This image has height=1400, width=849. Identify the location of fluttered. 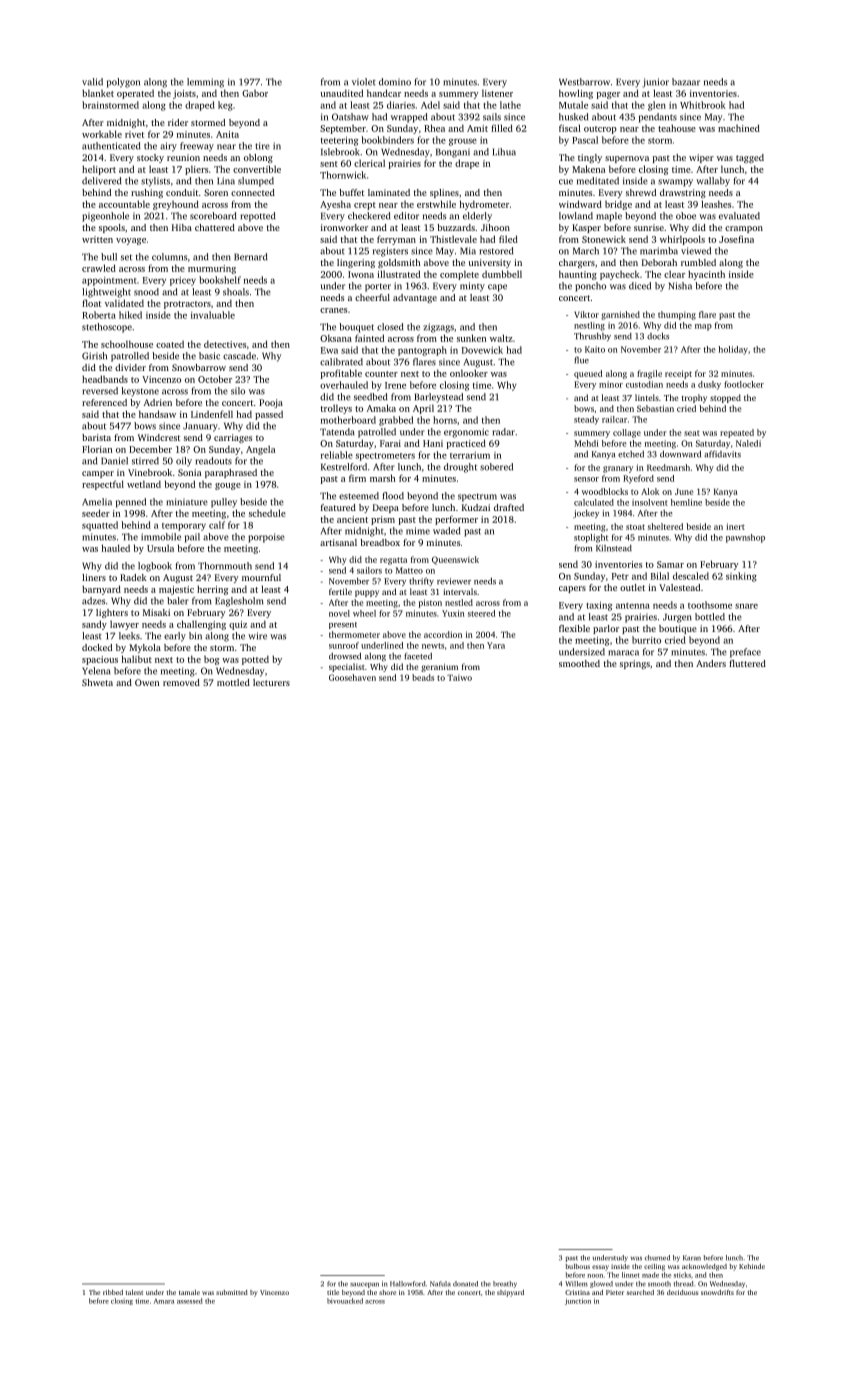
(747, 663).
